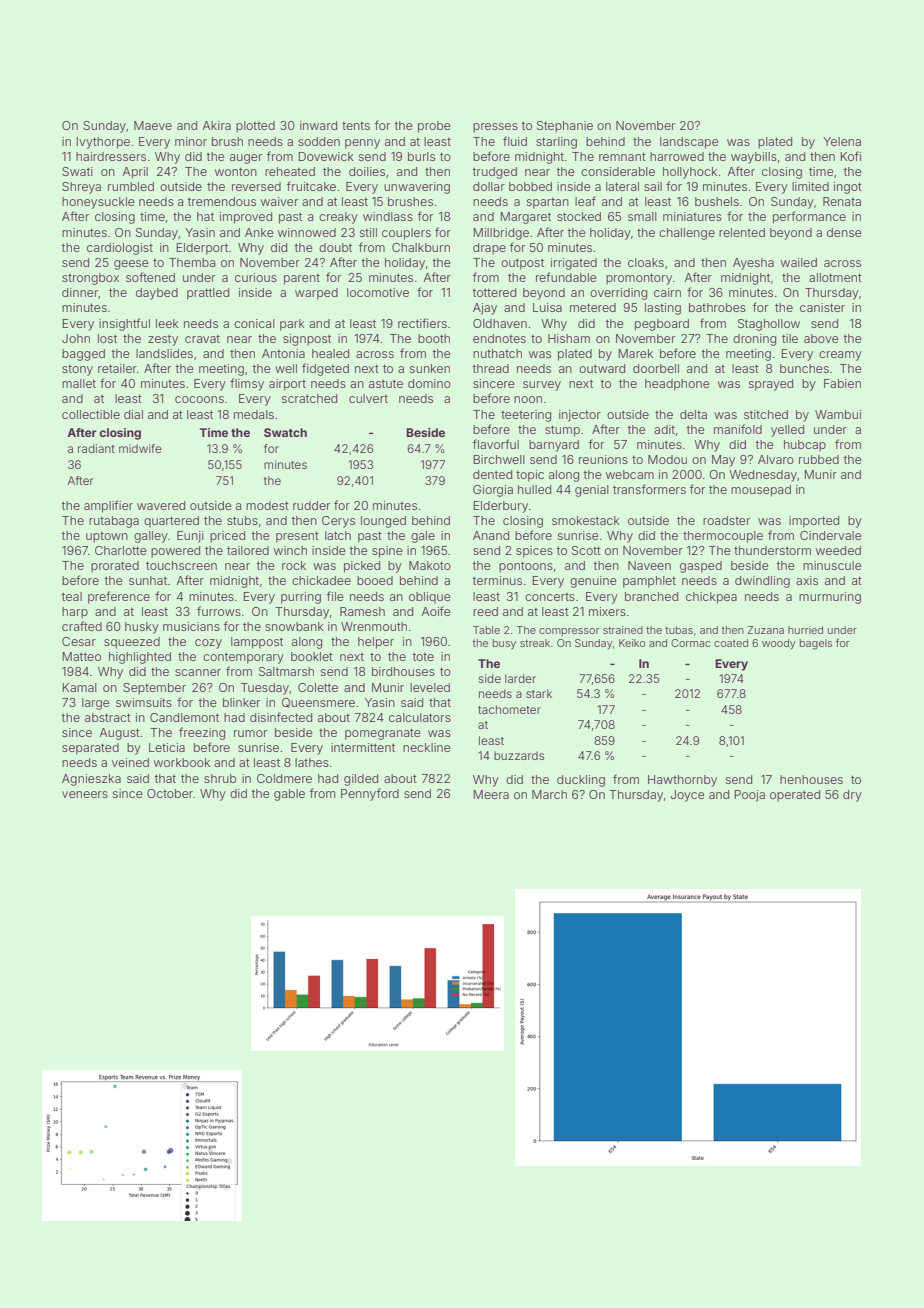 The image size is (924, 1308). What do you see at coordinates (191, 626) in the document?
I see `musicians` at bounding box center [191, 626].
